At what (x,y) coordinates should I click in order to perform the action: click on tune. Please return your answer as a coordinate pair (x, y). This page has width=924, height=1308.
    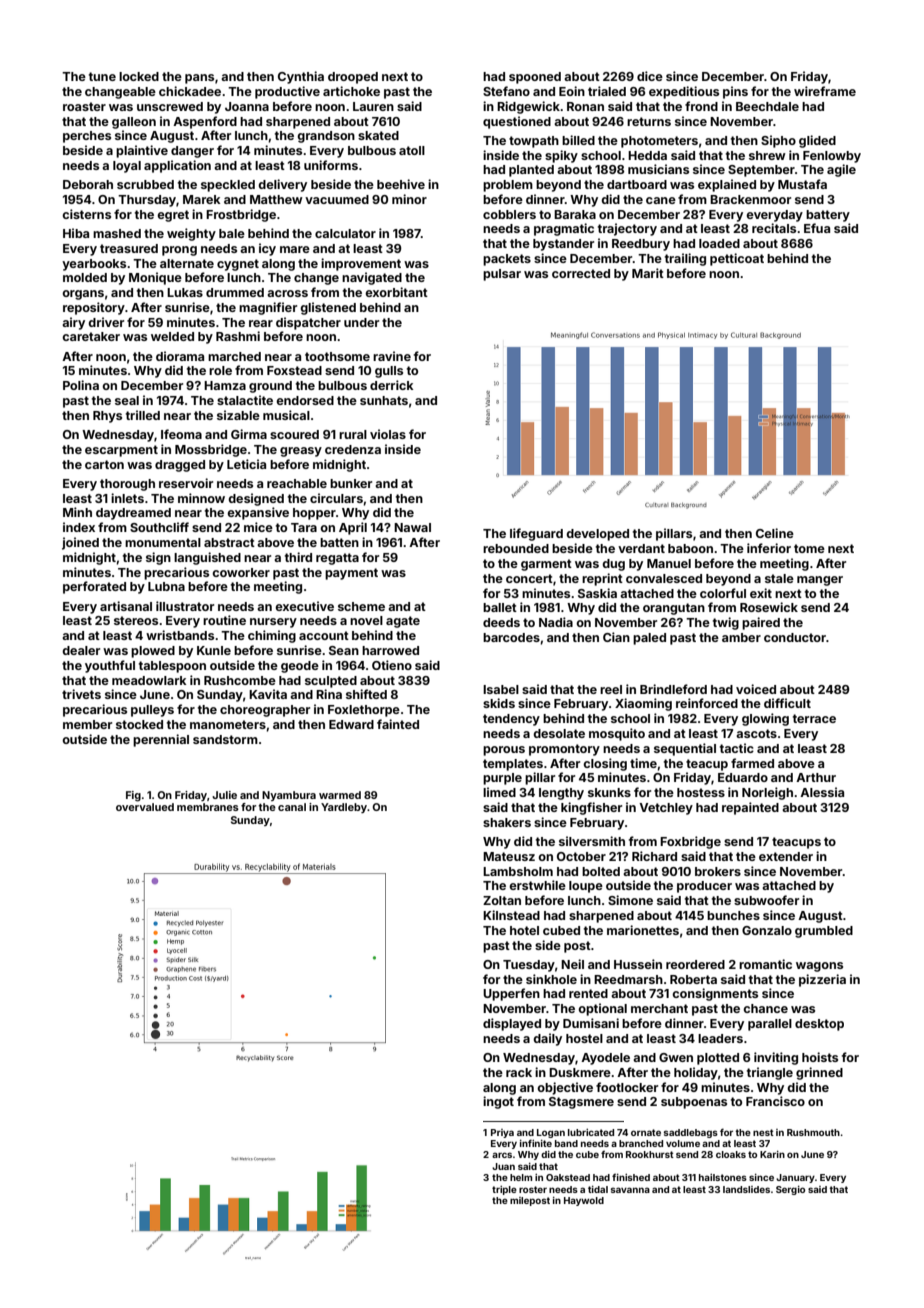
    Looking at the image, I should click on (102, 76).
